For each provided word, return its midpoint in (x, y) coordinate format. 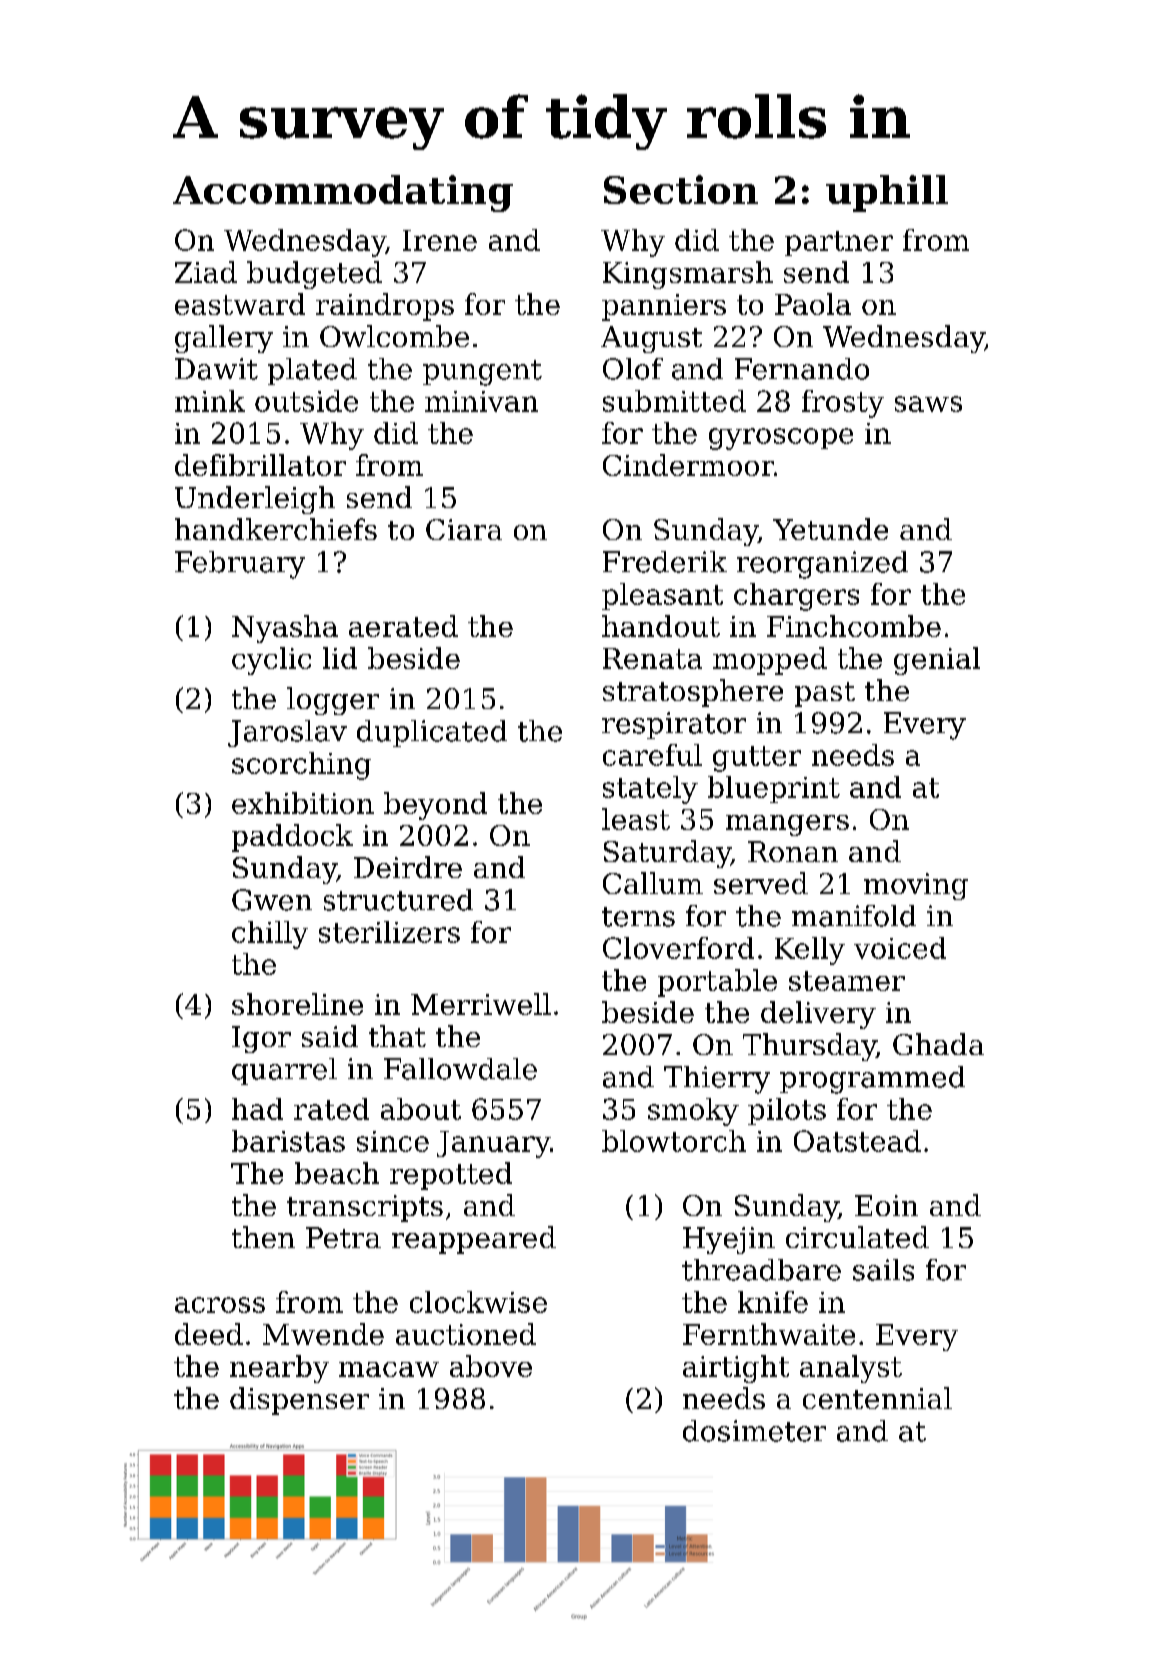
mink (210, 401)
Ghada (938, 1044)
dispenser (299, 1401)
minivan (481, 401)
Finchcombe (854, 626)
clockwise (478, 1302)
